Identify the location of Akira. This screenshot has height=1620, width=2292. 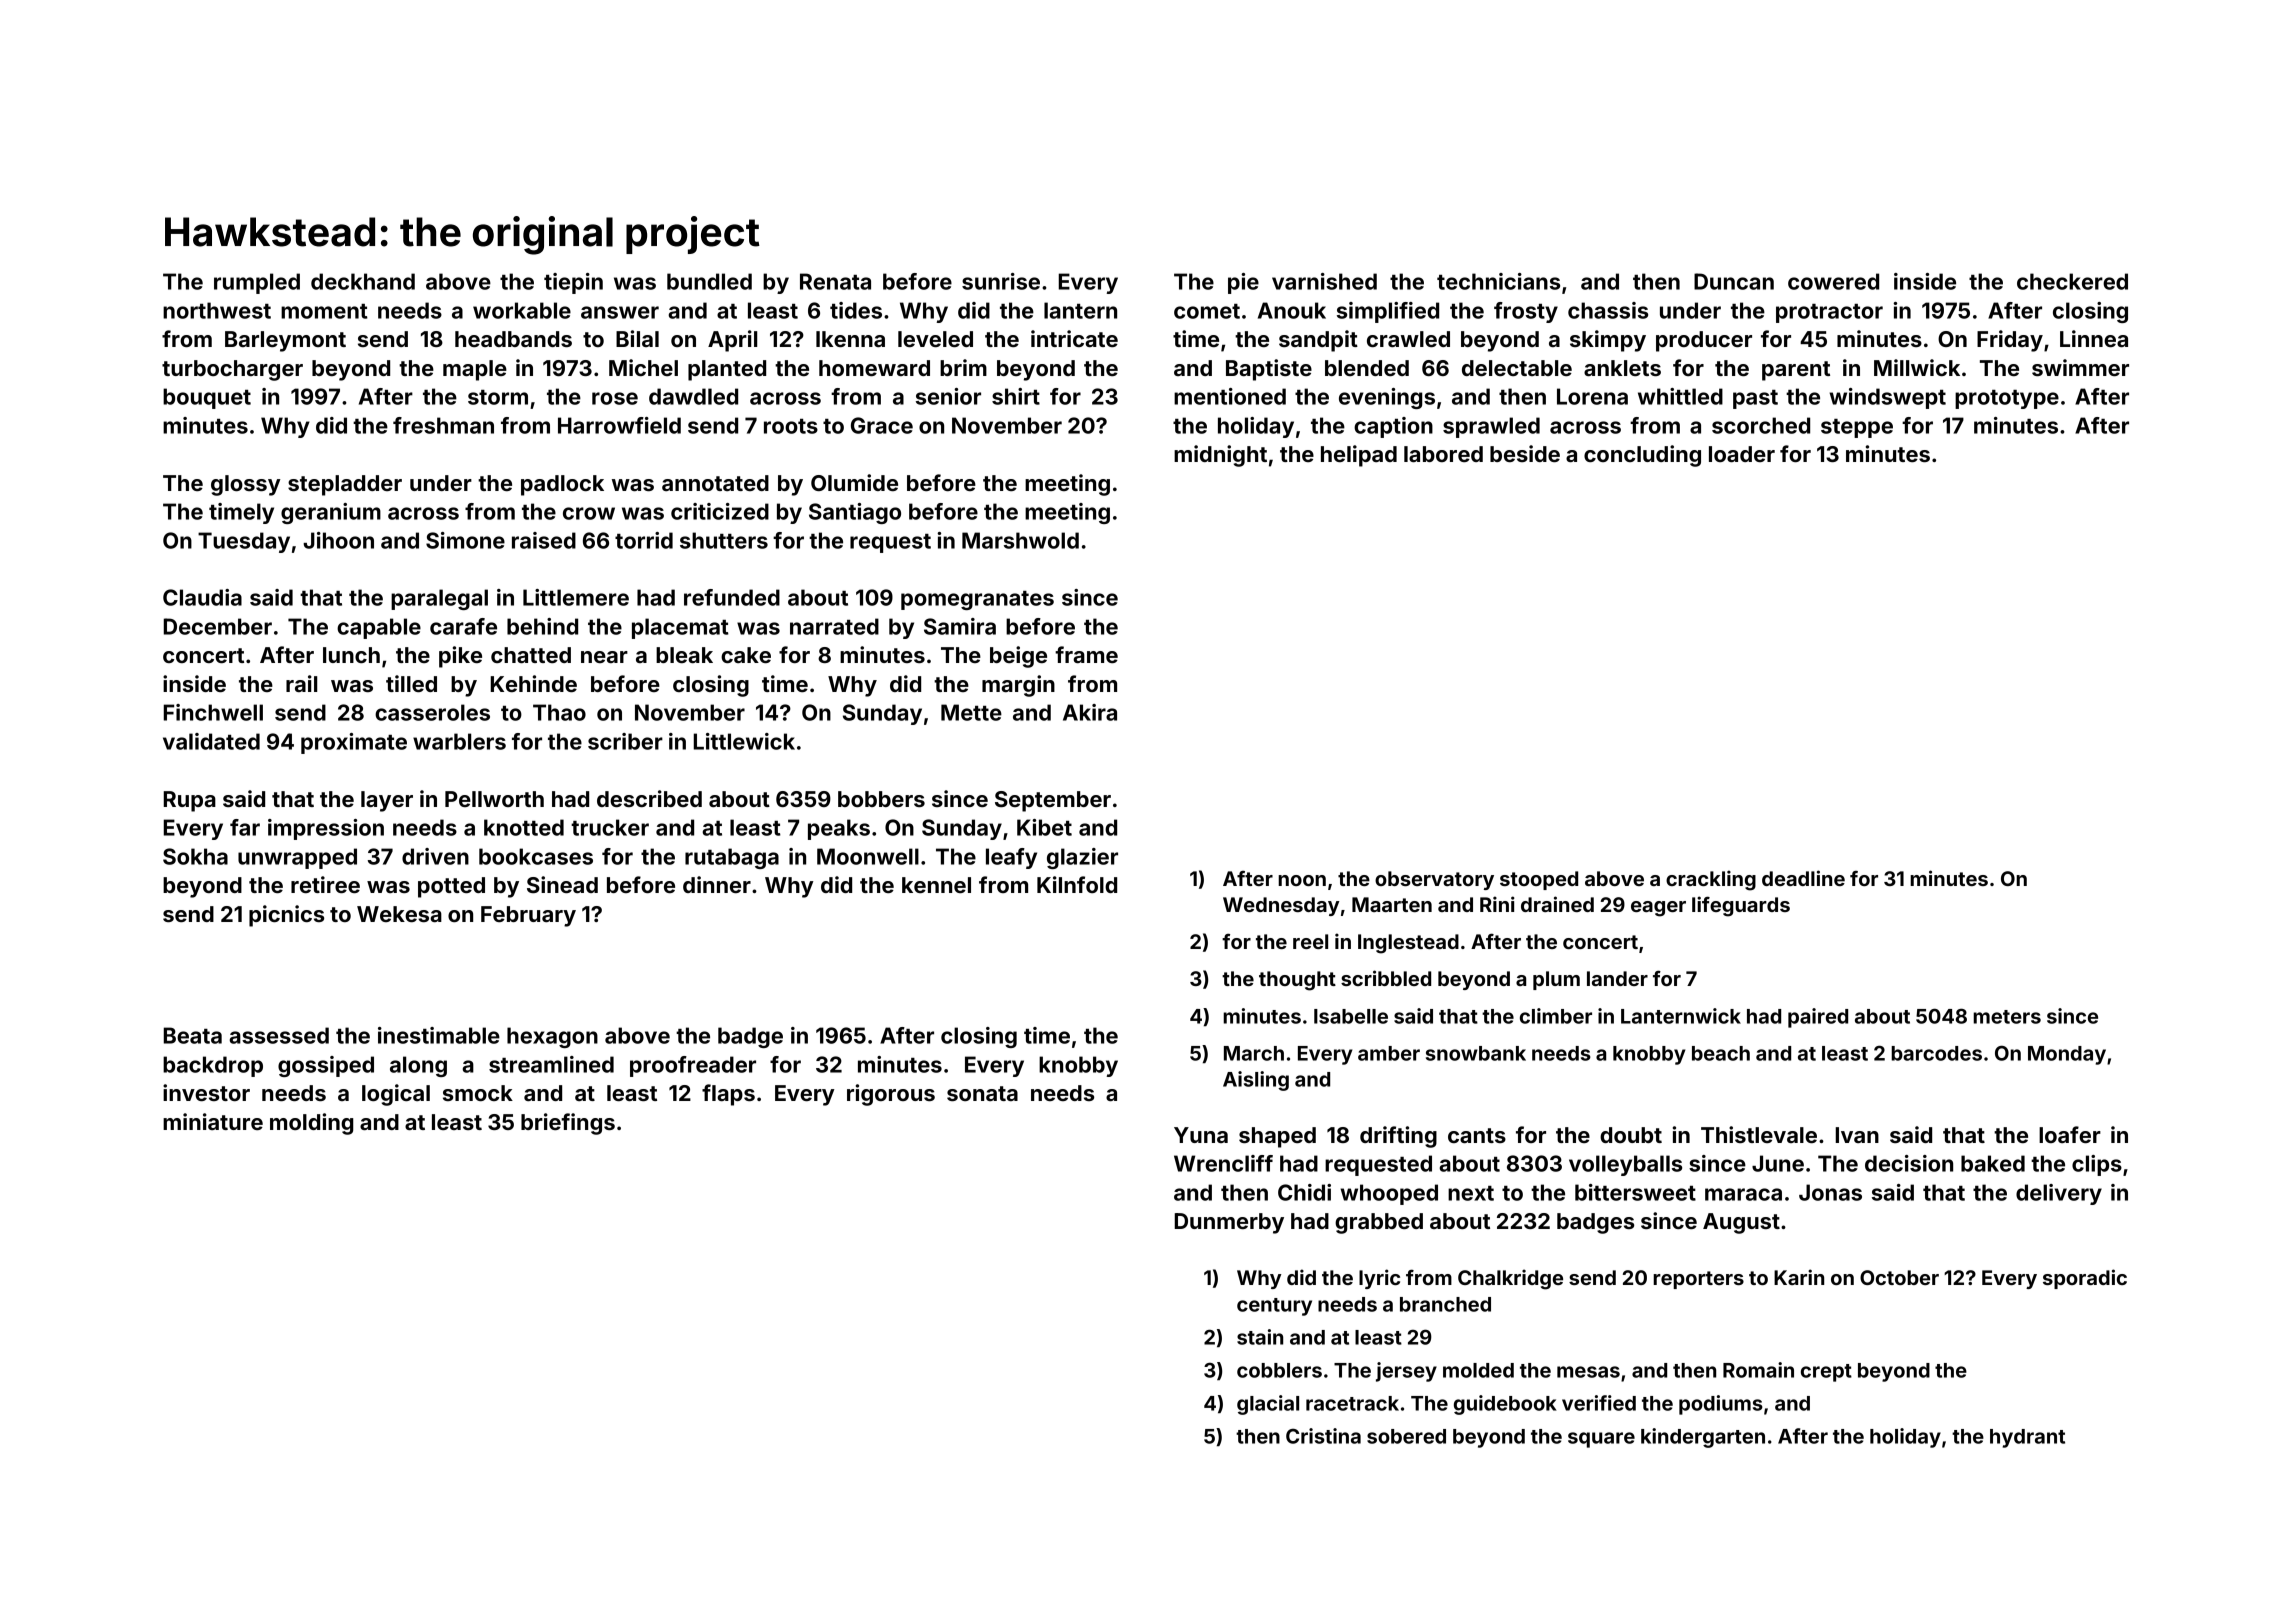
(1090, 712).
